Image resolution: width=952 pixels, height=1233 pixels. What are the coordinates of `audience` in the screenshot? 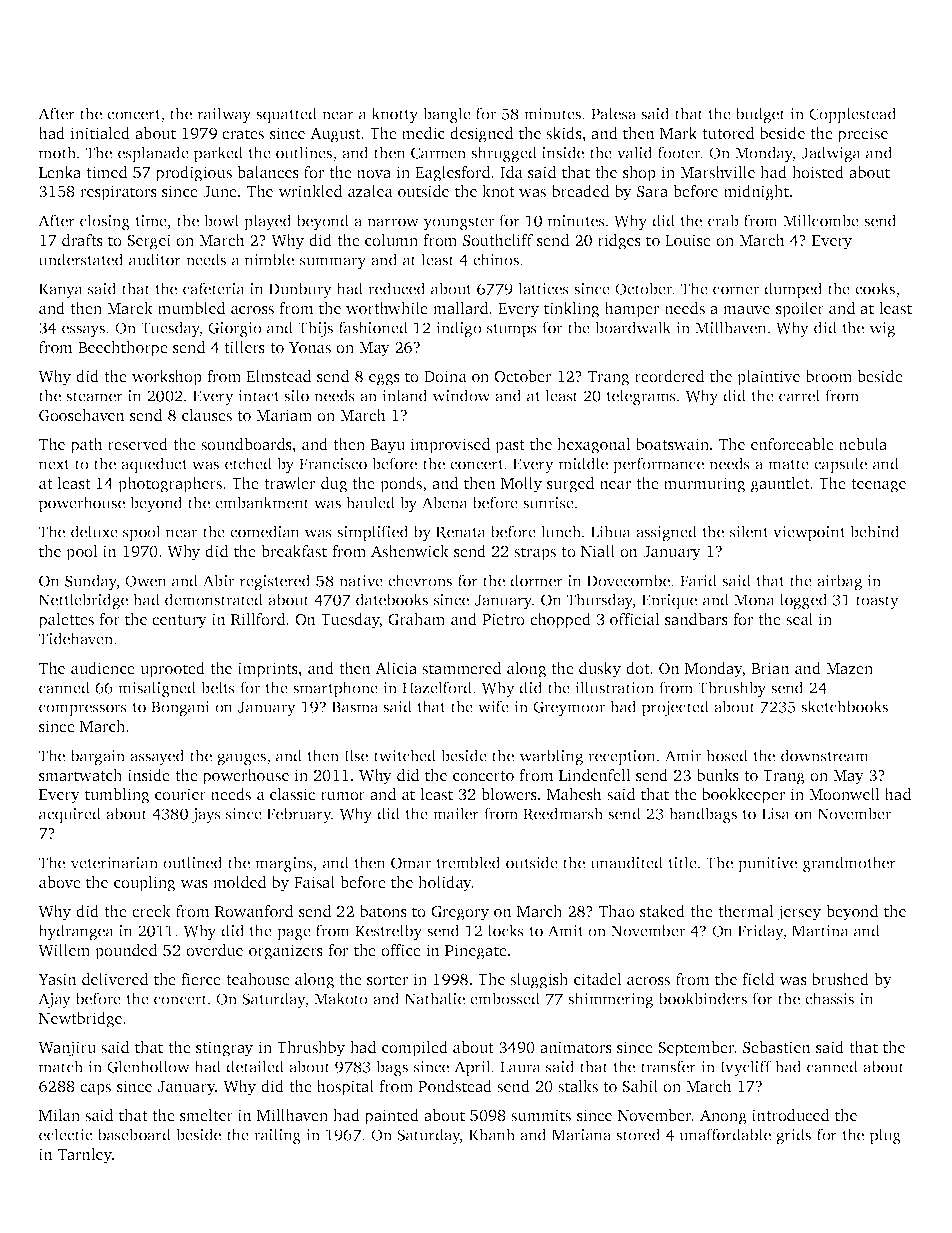 It's located at (103, 668).
